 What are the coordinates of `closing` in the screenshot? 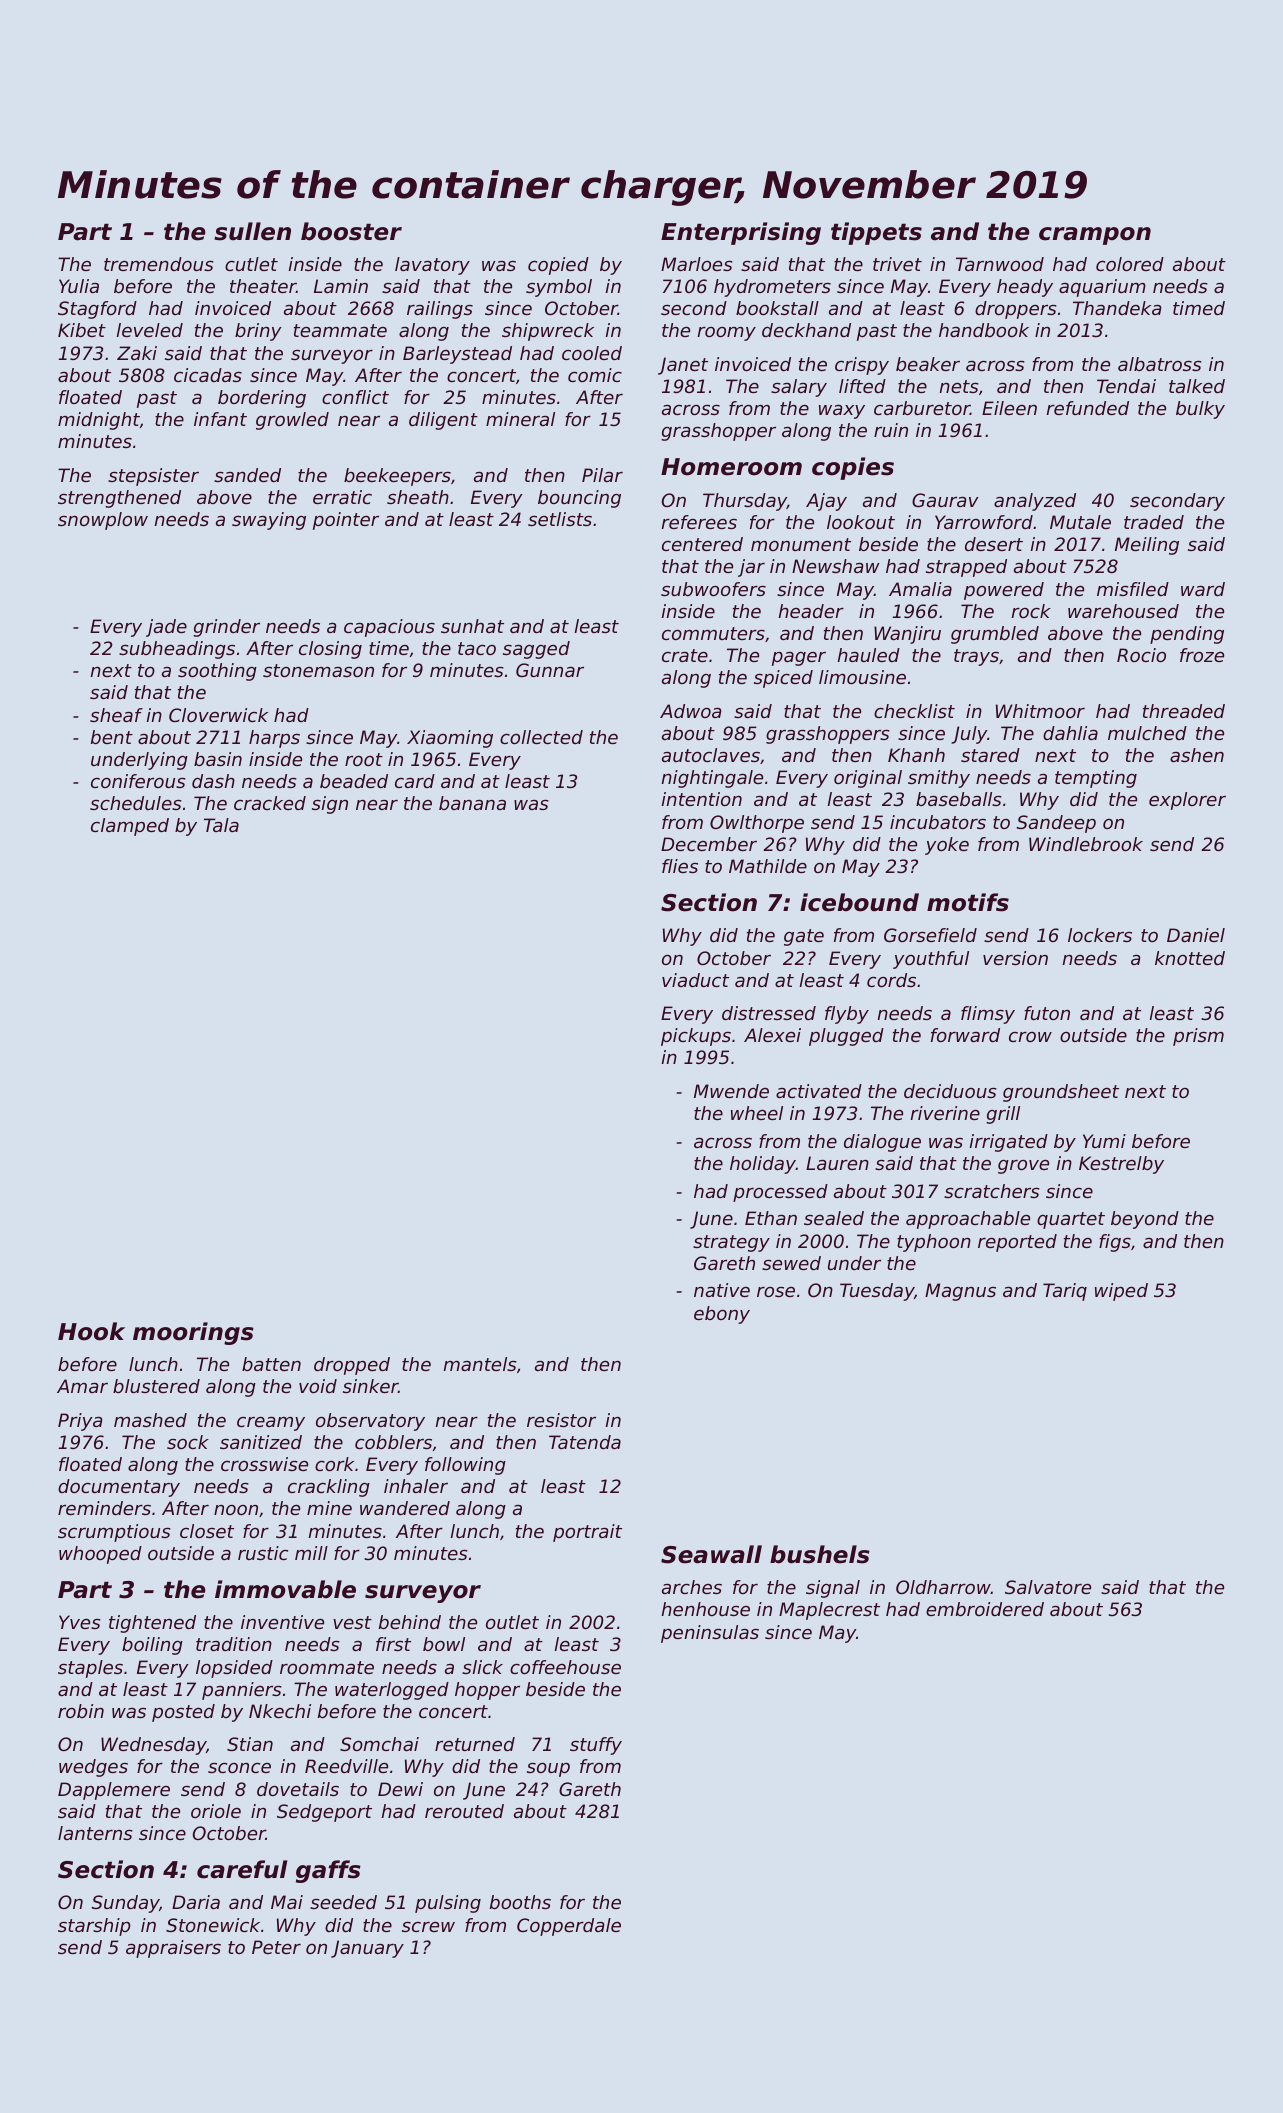 It's located at (330, 650).
